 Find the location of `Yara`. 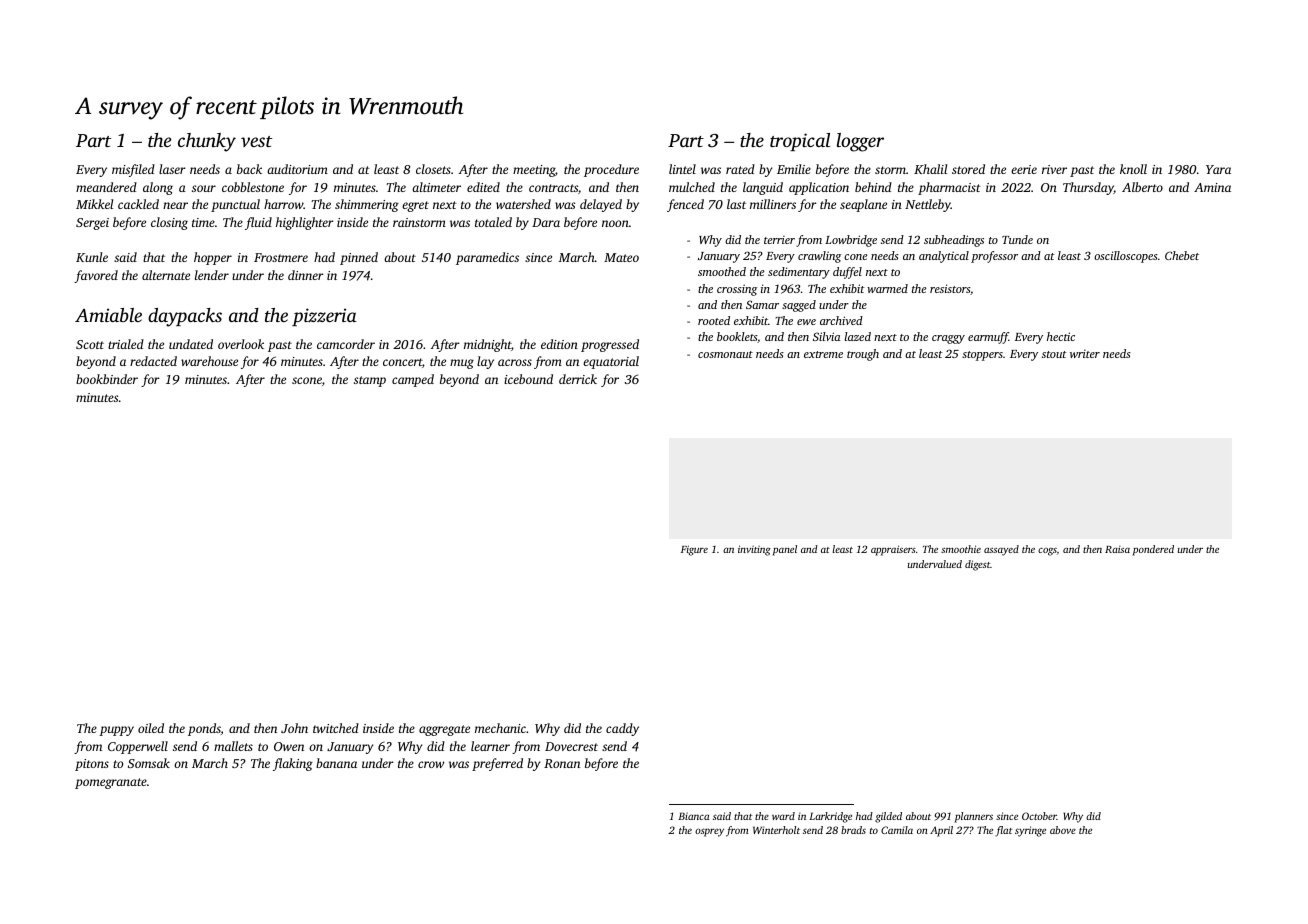

Yara is located at coordinates (1218, 169).
